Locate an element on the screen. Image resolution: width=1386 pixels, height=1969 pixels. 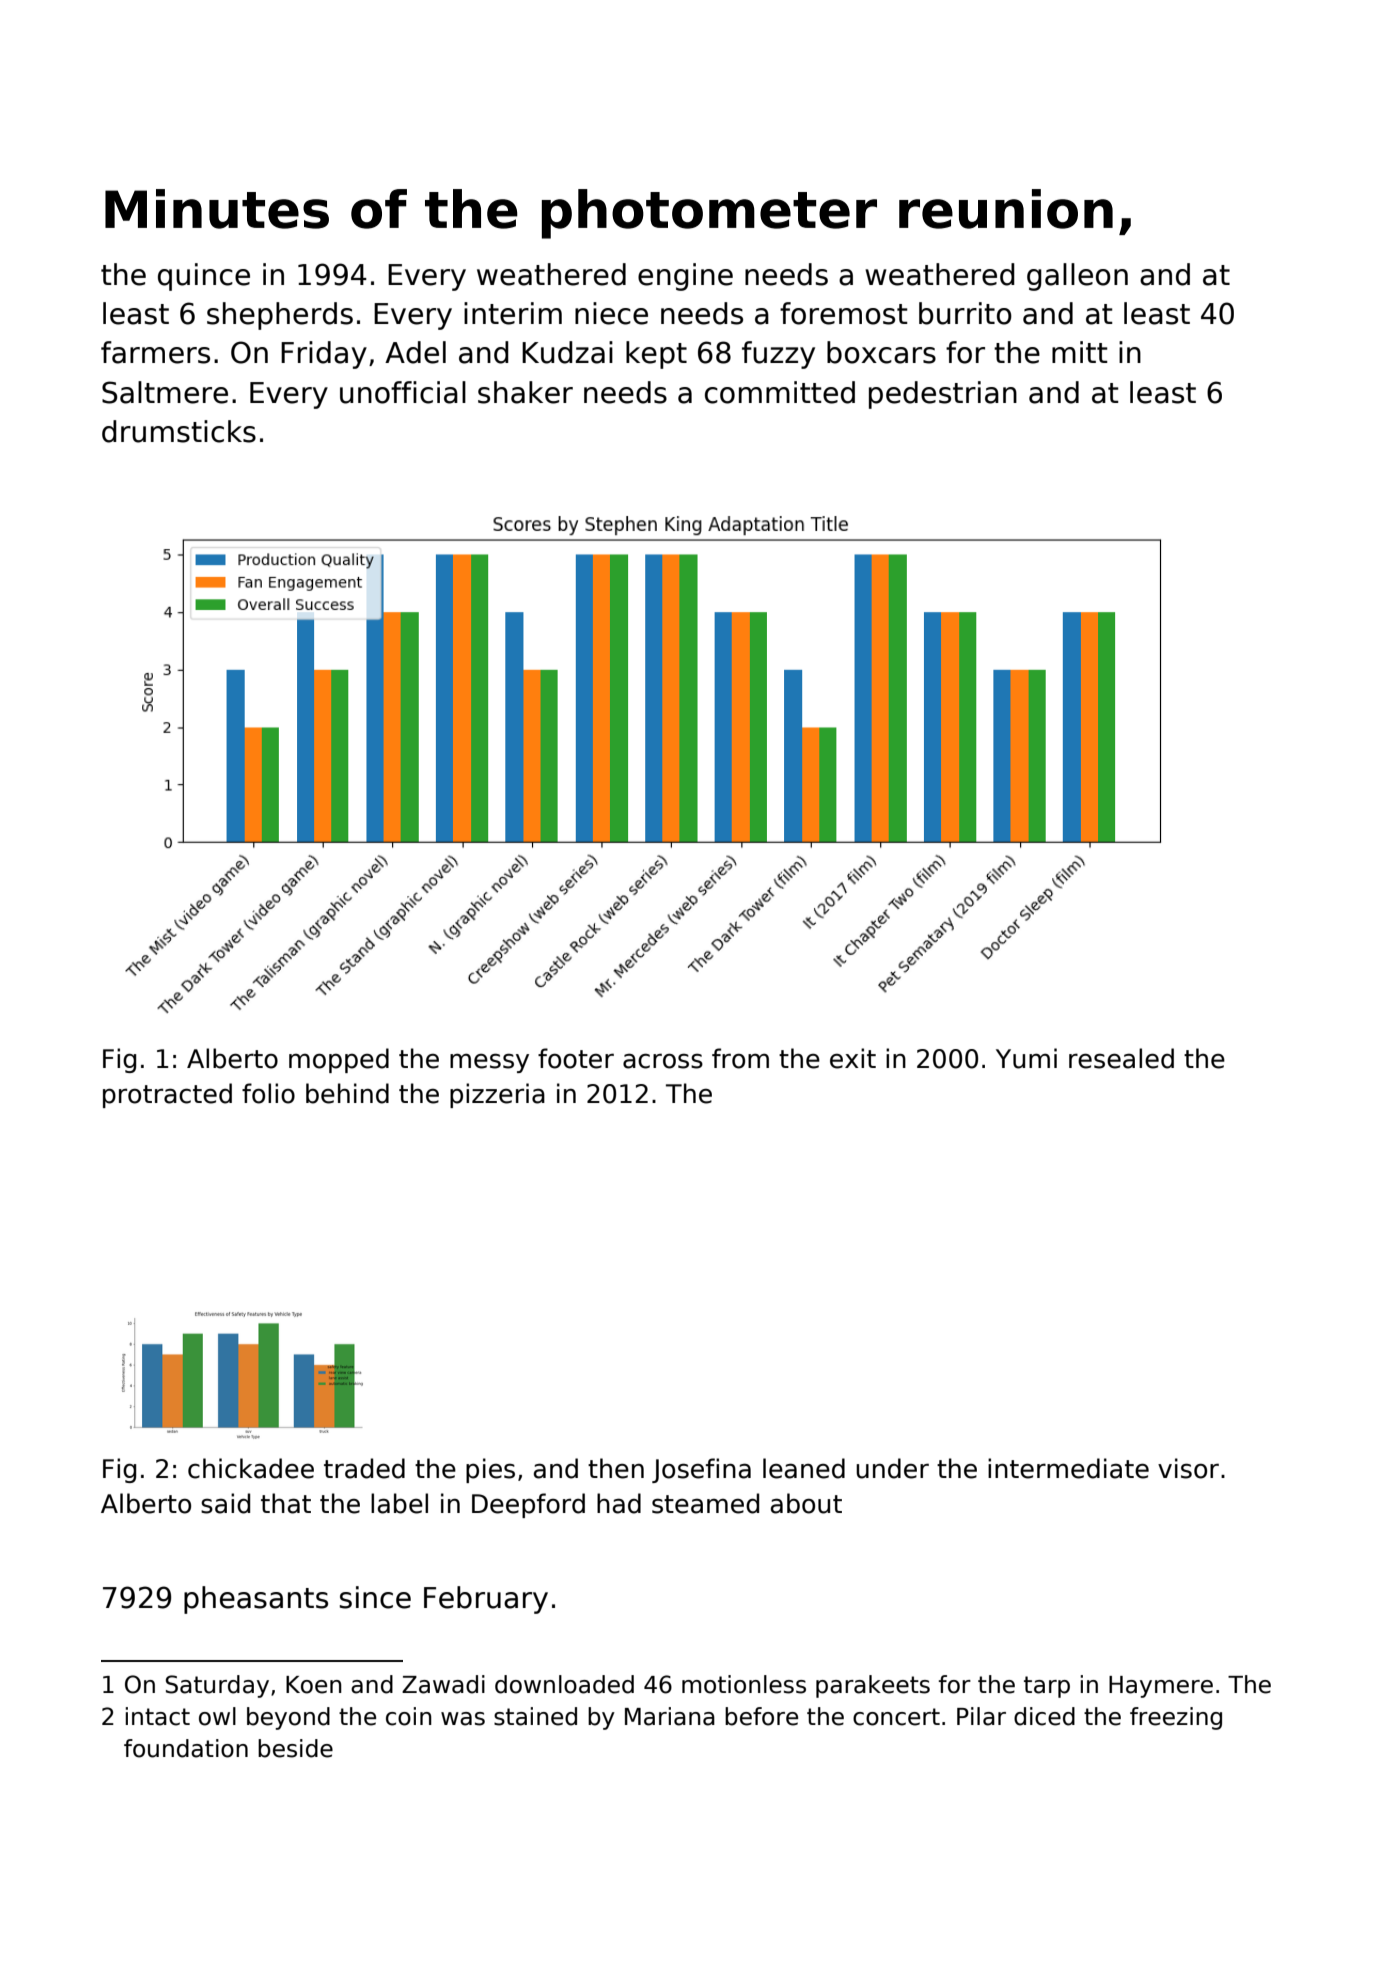
Josefina is located at coordinates (701, 1470).
